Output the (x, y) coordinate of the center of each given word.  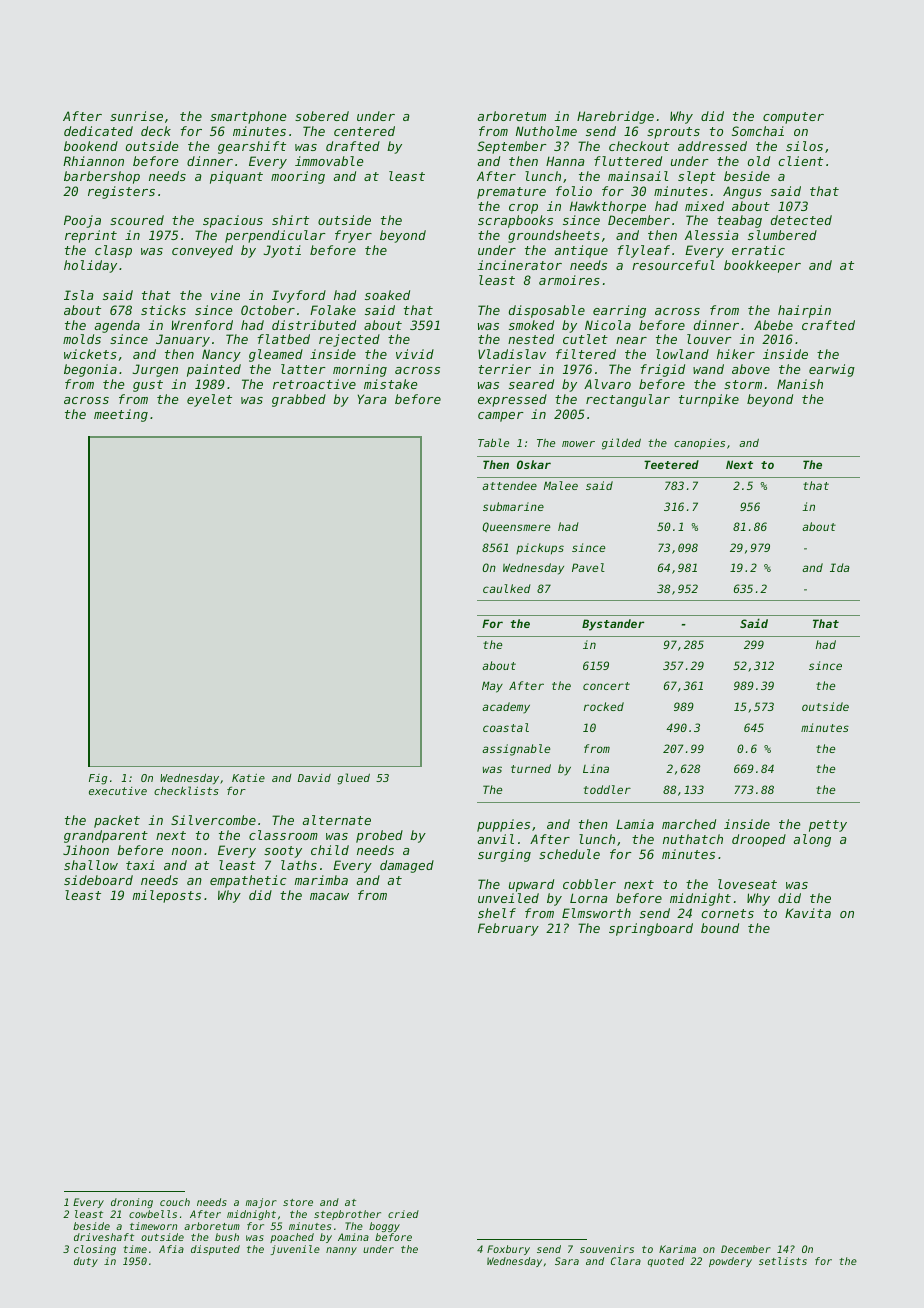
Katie (248, 778)
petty (828, 826)
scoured (137, 220)
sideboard (98, 880)
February (508, 929)
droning (132, 1203)
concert (606, 686)
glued (353, 779)
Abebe (773, 325)
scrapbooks (515, 221)
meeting (121, 415)
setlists (783, 1261)
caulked (507, 588)
